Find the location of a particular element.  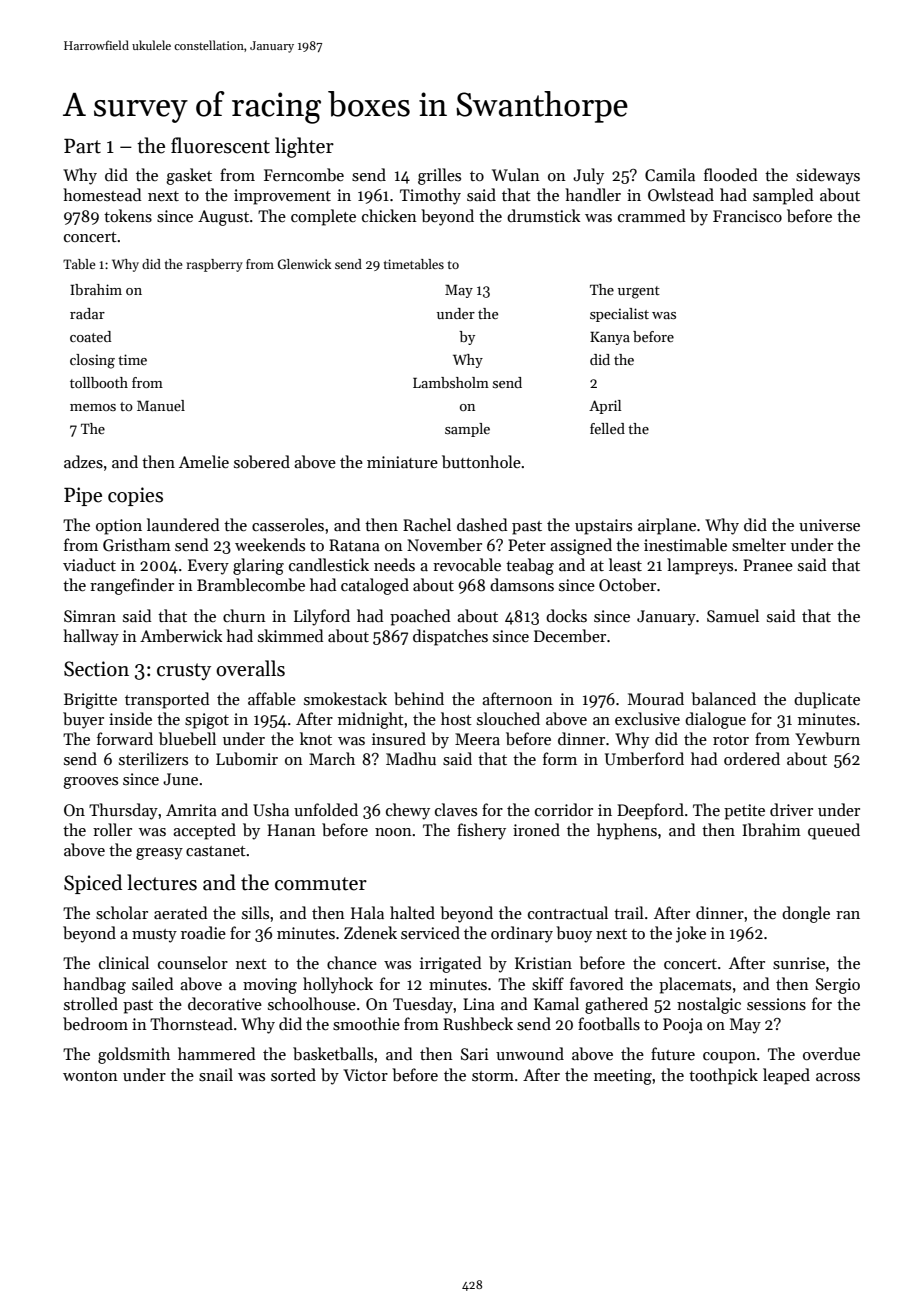

complete is located at coordinates (323, 217).
